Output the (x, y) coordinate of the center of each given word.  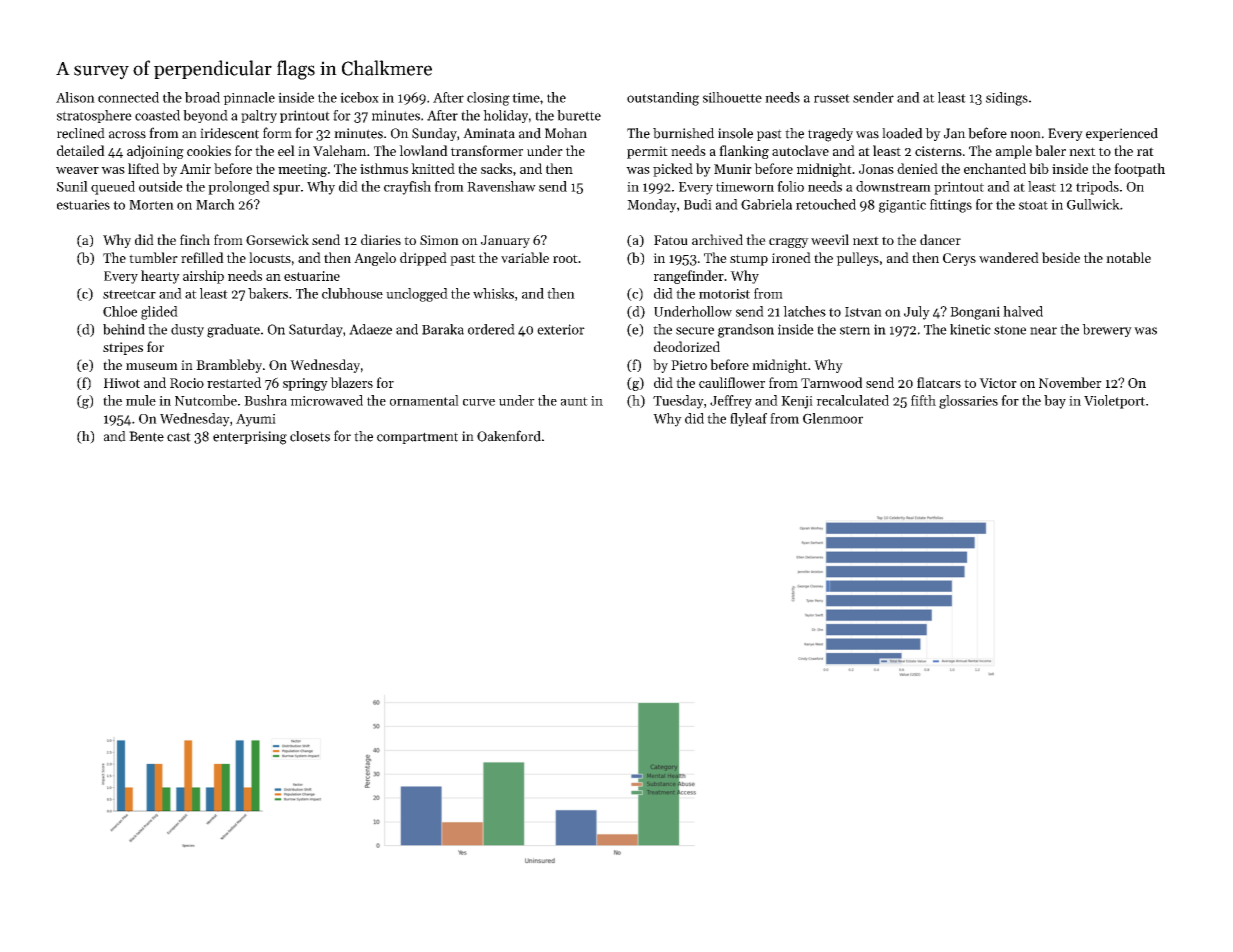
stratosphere (94, 116)
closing (488, 99)
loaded (902, 133)
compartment (417, 438)
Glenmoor (833, 418)
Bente (146, 436)
